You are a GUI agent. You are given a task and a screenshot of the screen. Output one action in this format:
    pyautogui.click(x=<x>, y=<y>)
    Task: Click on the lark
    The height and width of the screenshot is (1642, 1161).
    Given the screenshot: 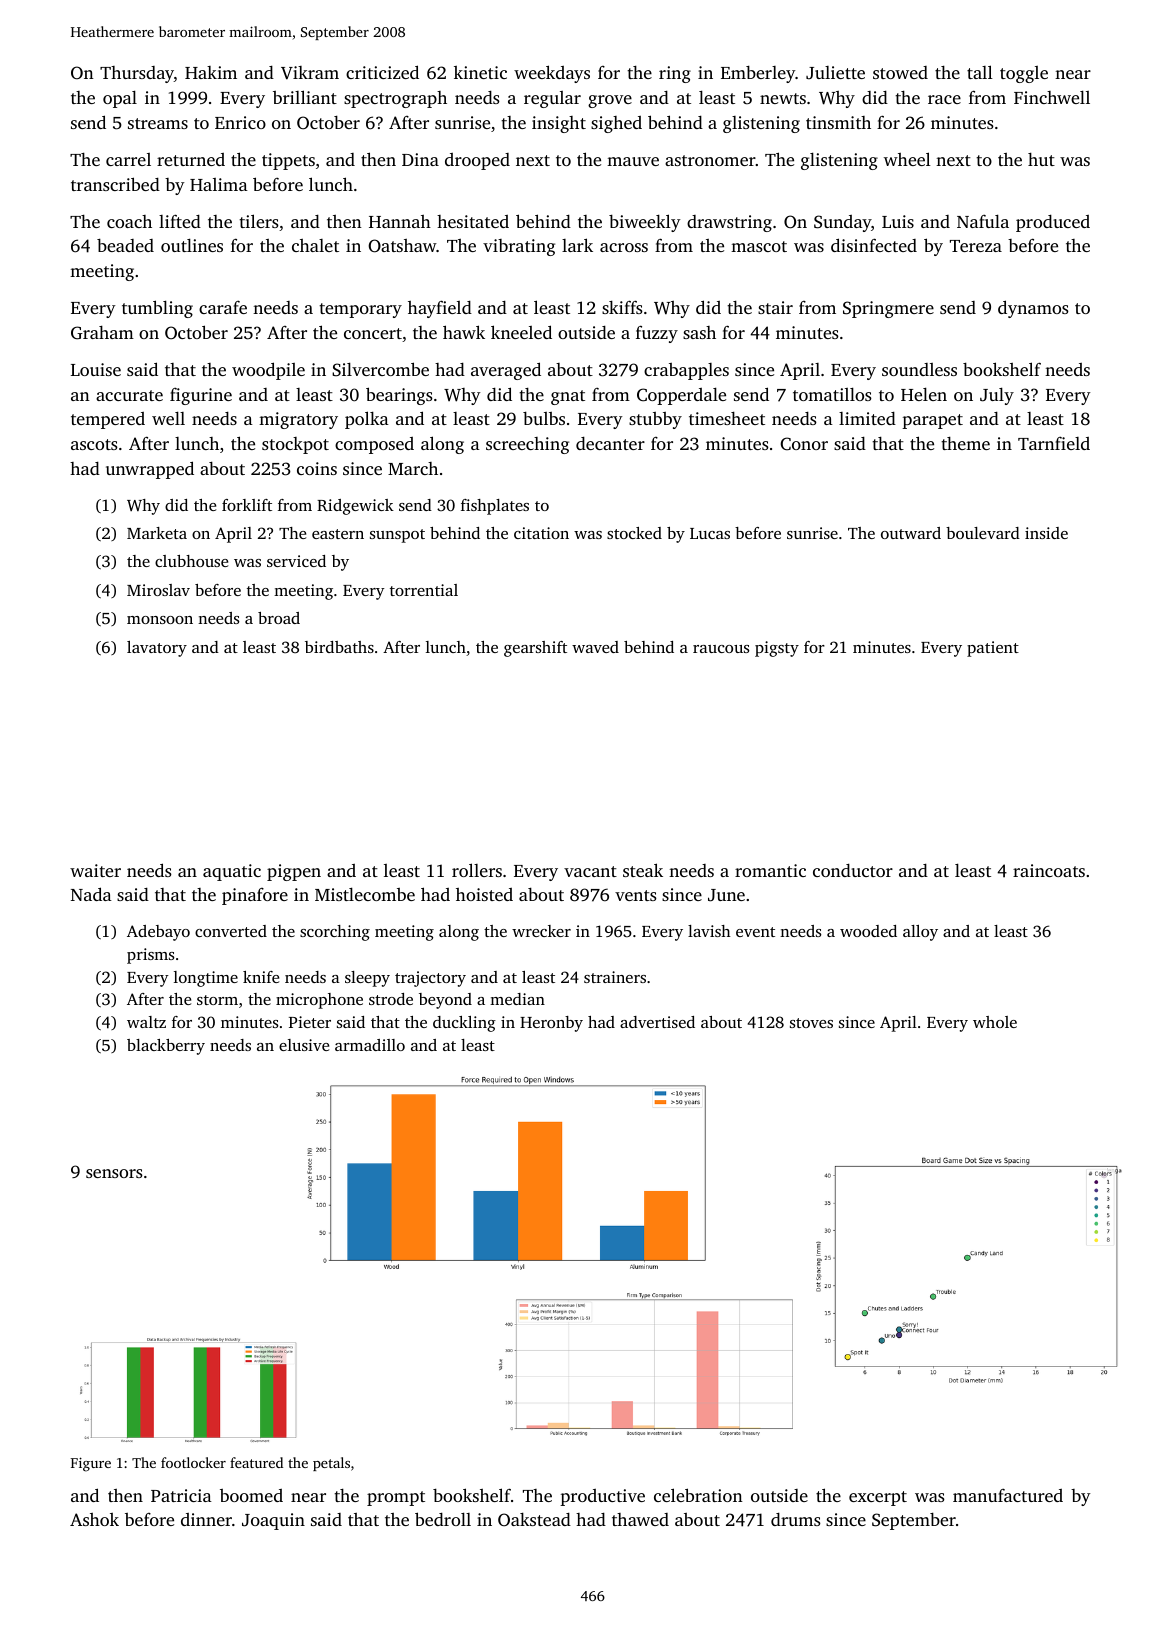 What is the action you would take?
    pyautogui.click(x=577, y=245)
